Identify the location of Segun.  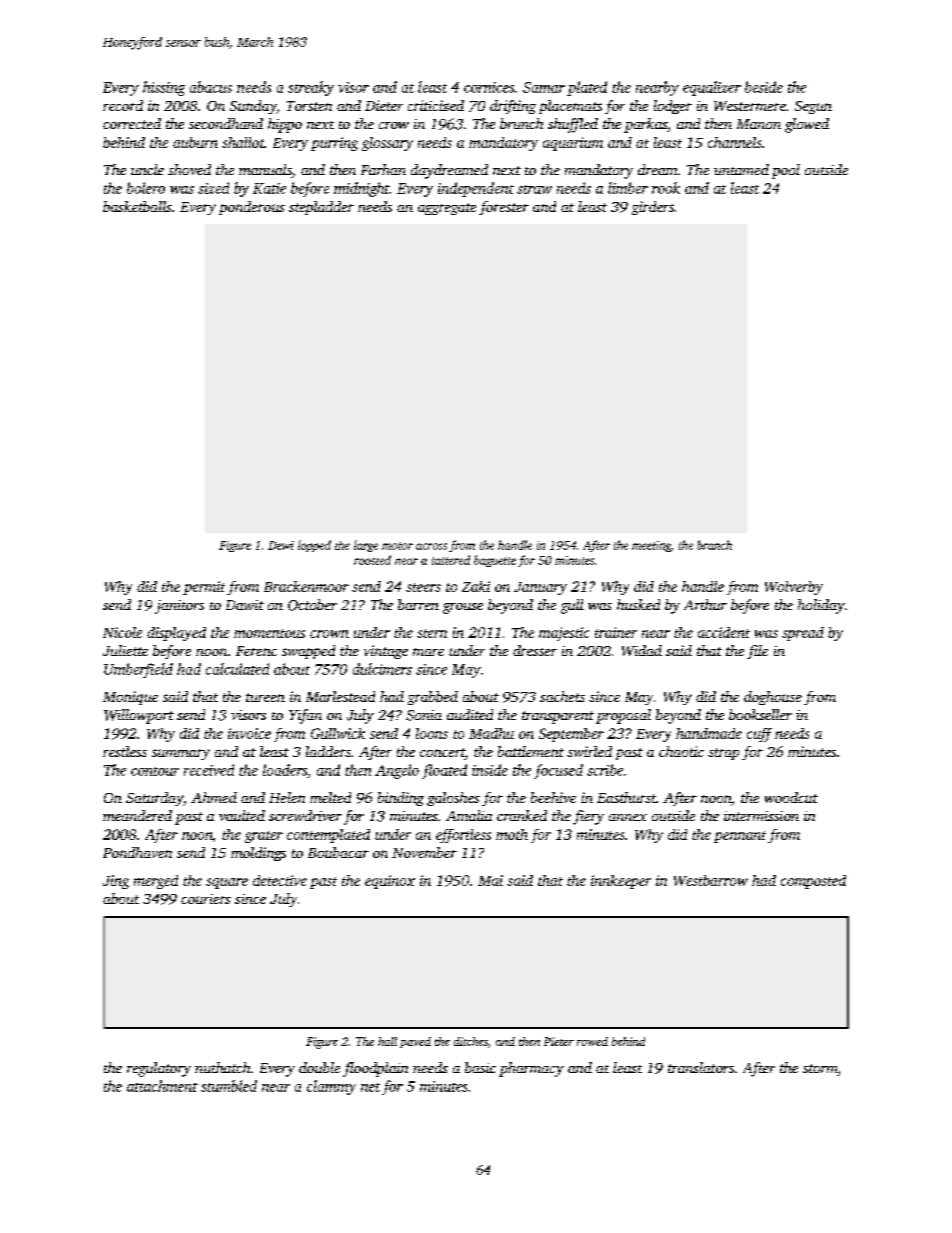
(813, 107).
